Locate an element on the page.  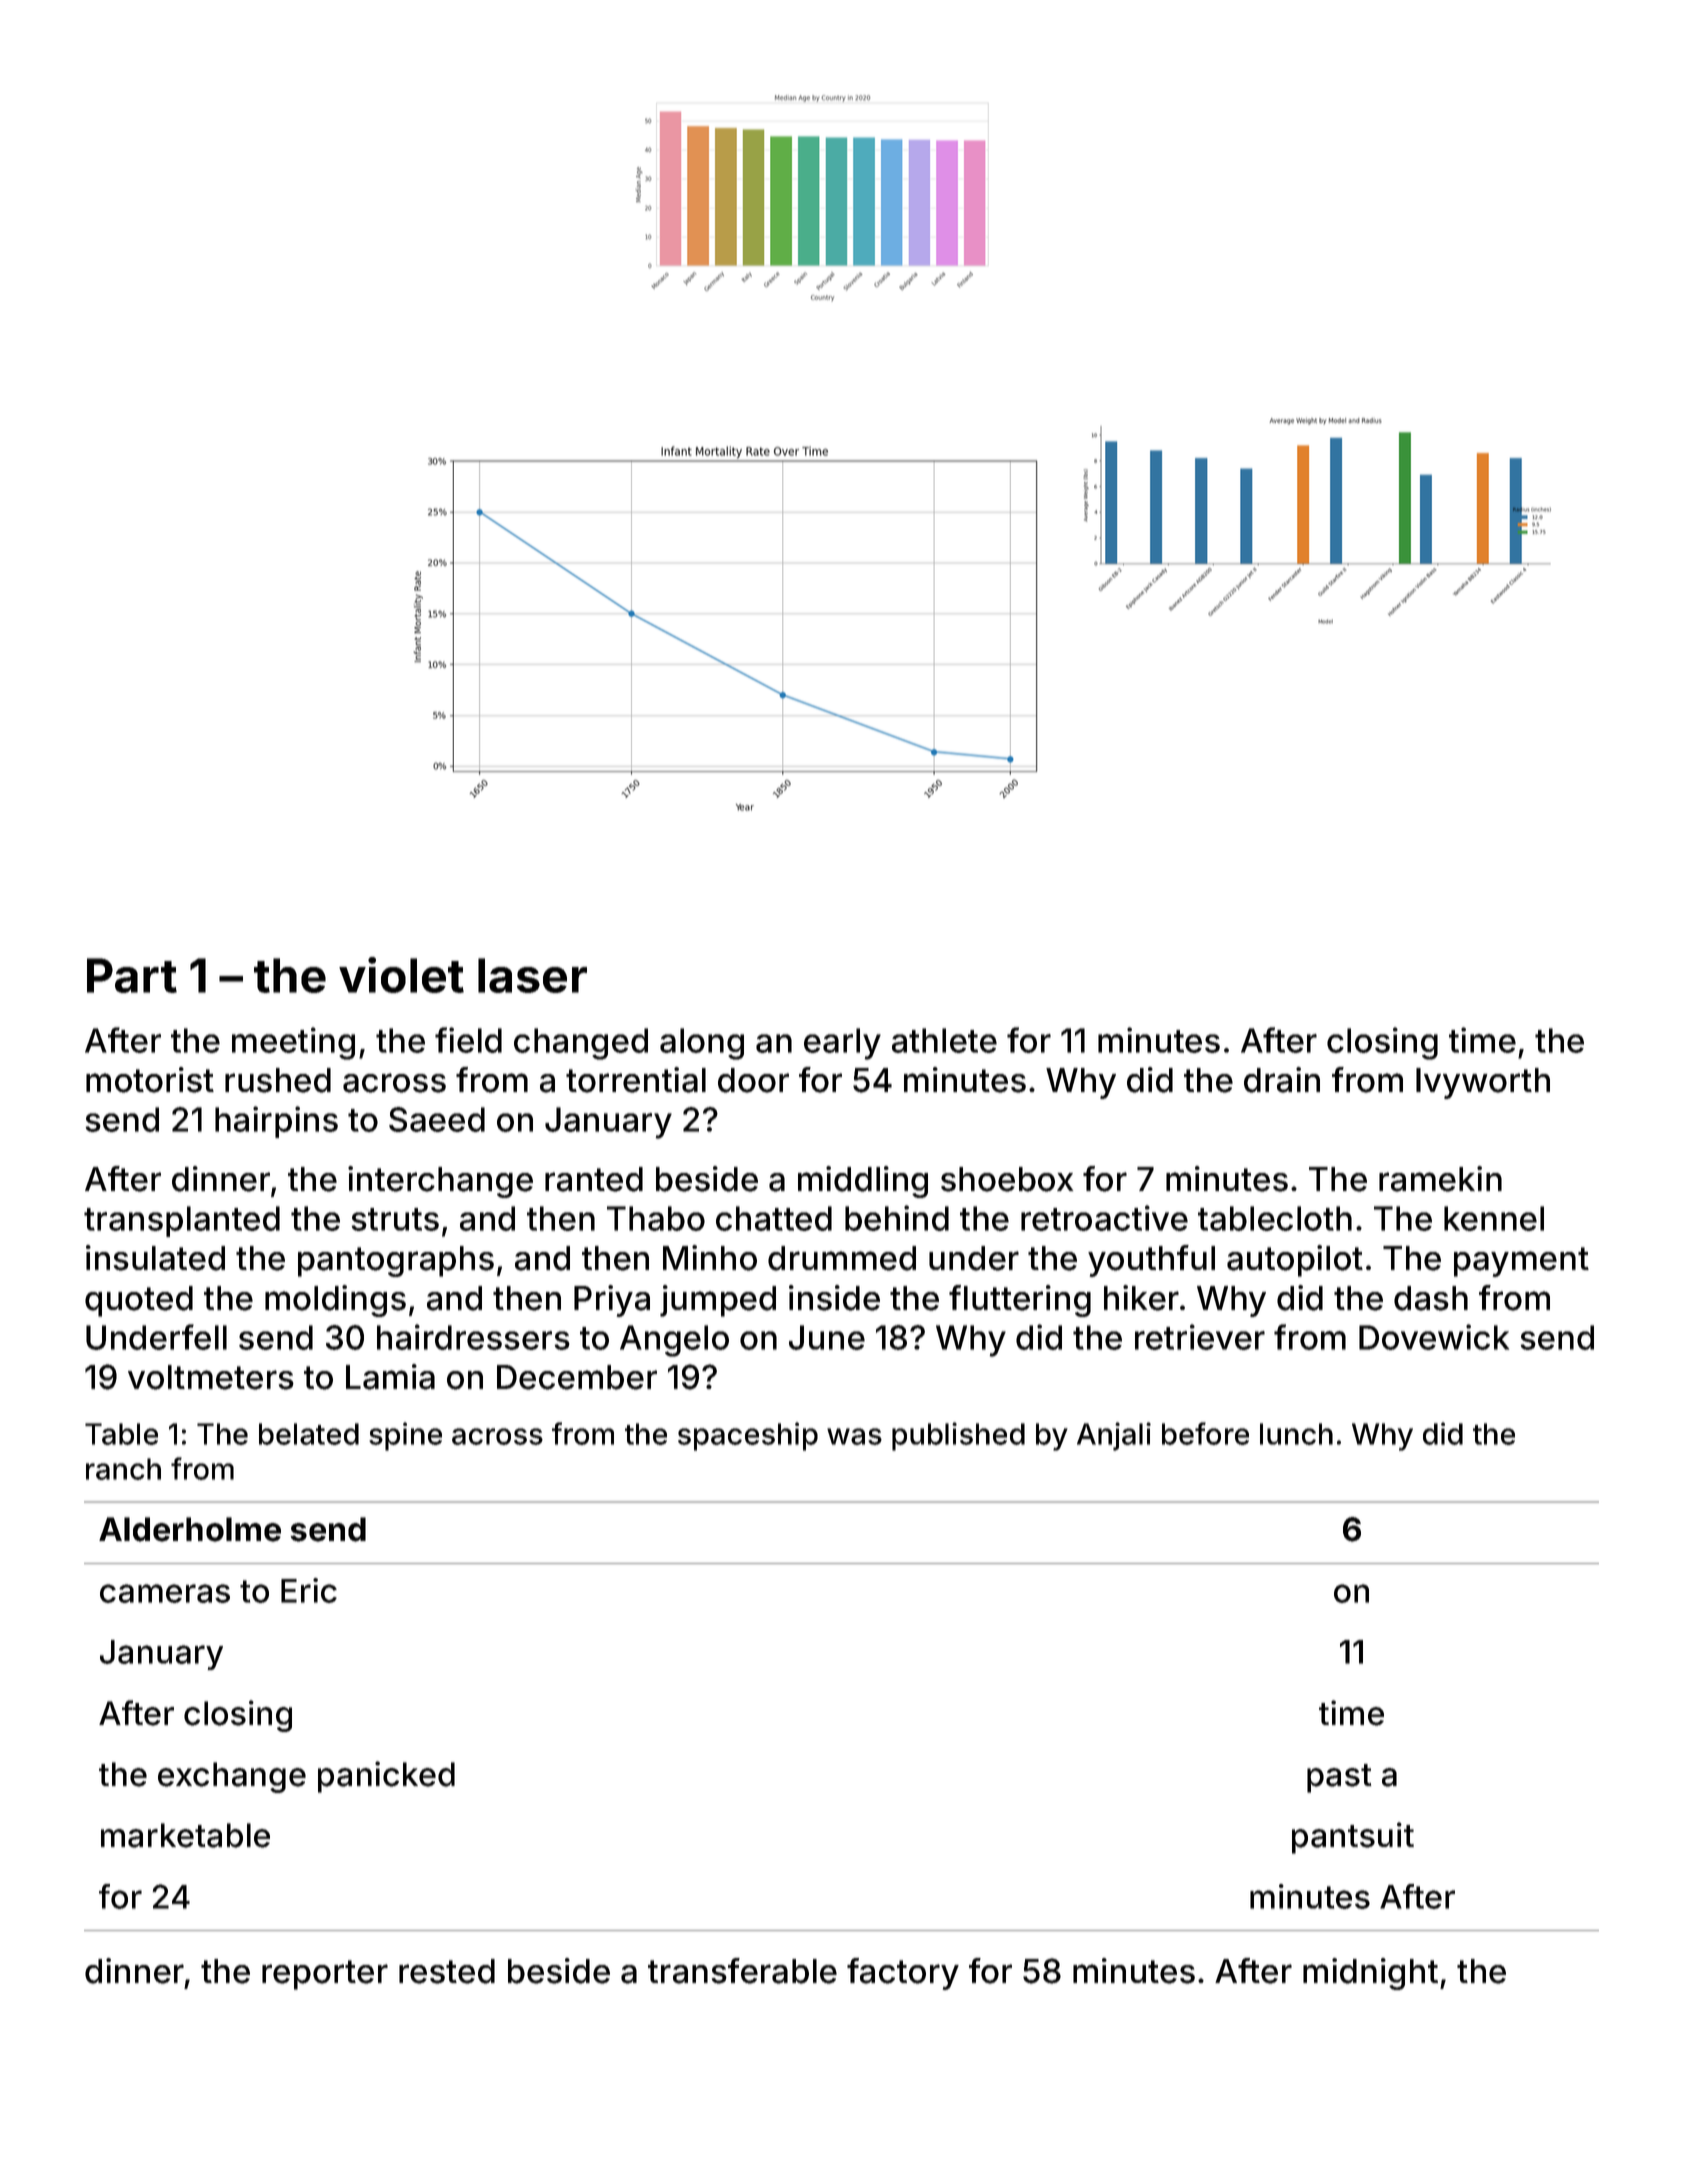
lunch is located at coordinates (1296, 1434).
